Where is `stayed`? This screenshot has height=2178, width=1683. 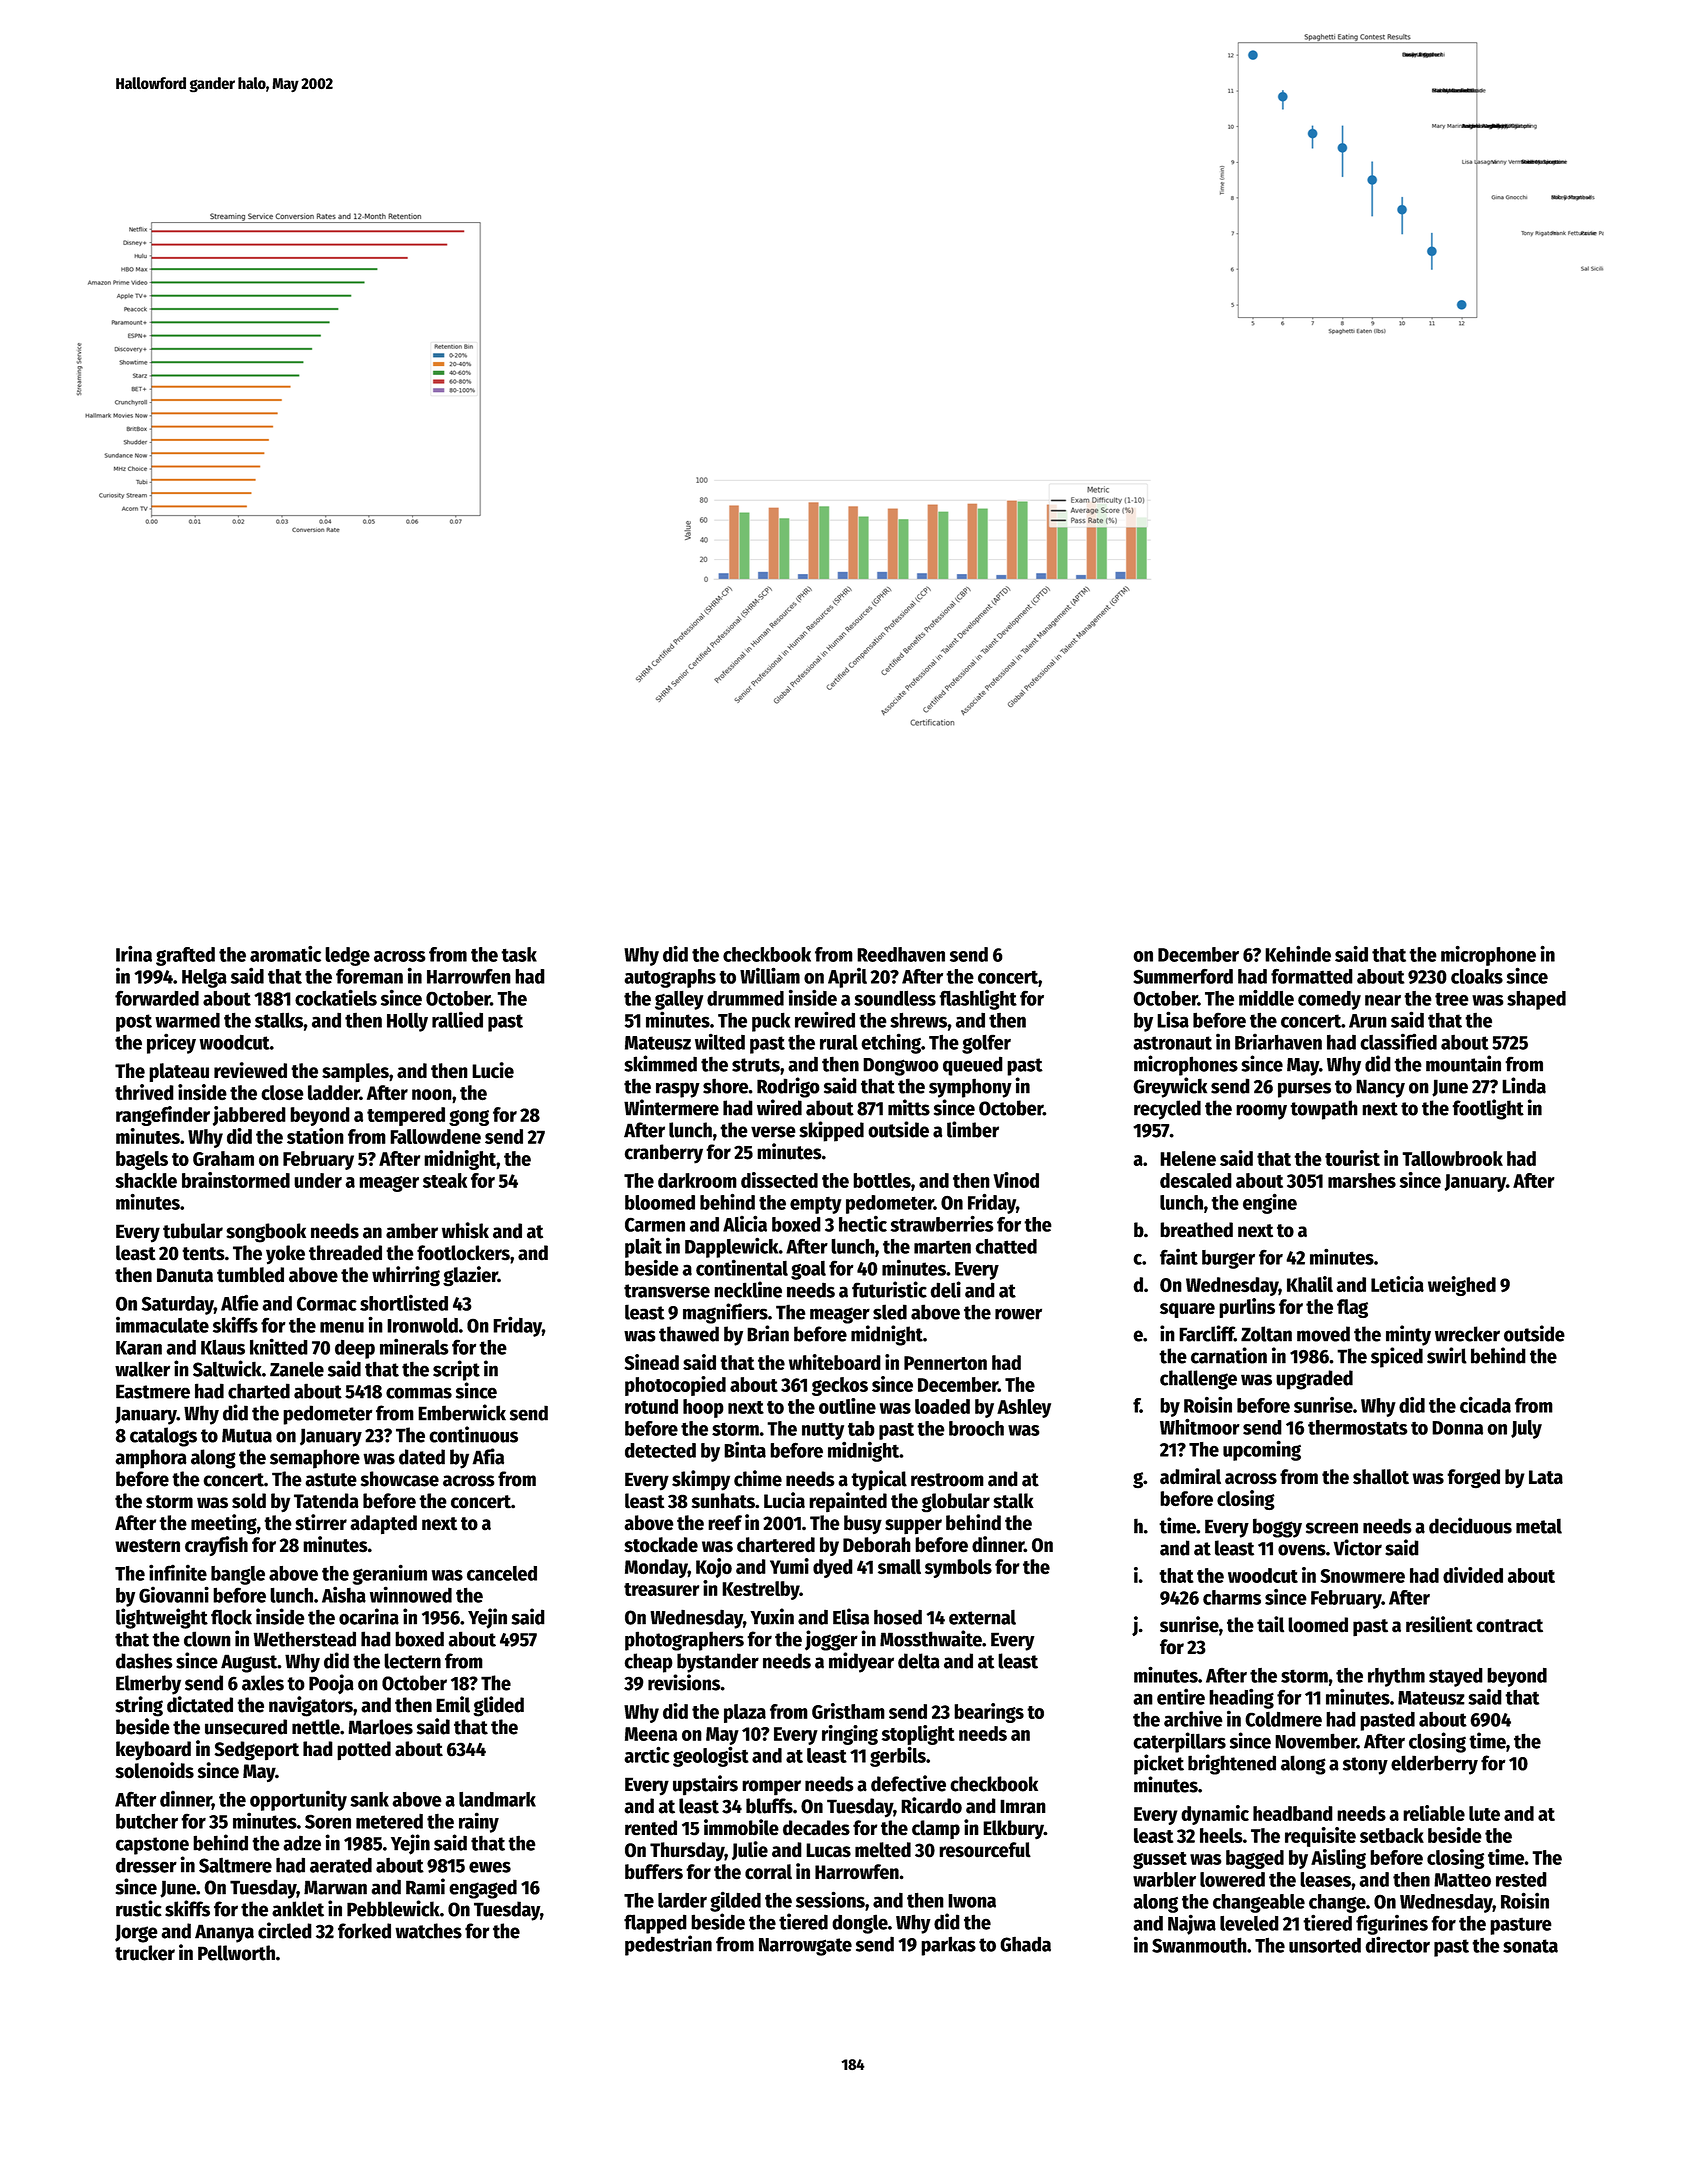
stayed is located at coordinates (1456, 1677).
